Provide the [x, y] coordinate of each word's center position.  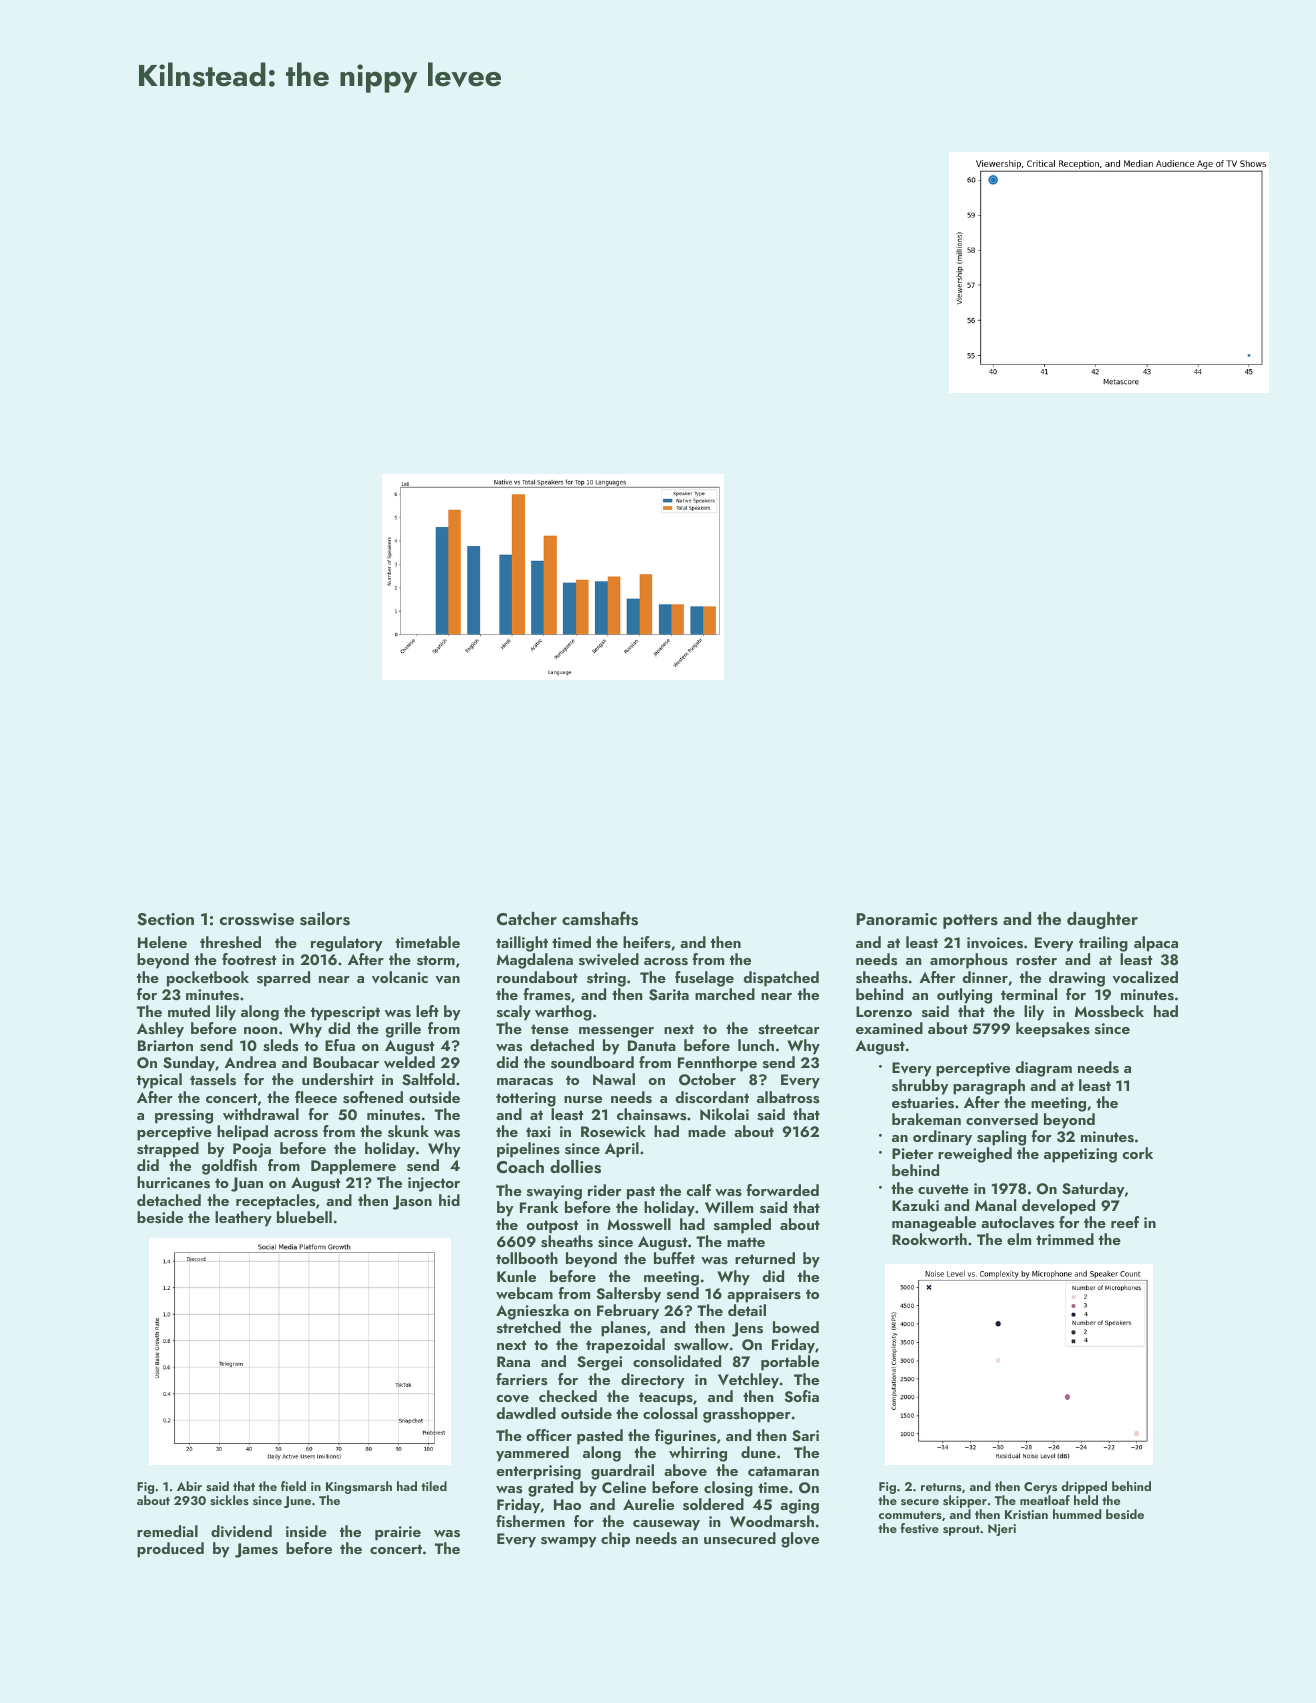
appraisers [764, 1295]
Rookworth [929, 1239]
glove [800, 1540]
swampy [569, 1542]
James [256, 1550]
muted [189, 1011]
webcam [524, 1293]
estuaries [923, 1103]
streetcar [789, 1029]
